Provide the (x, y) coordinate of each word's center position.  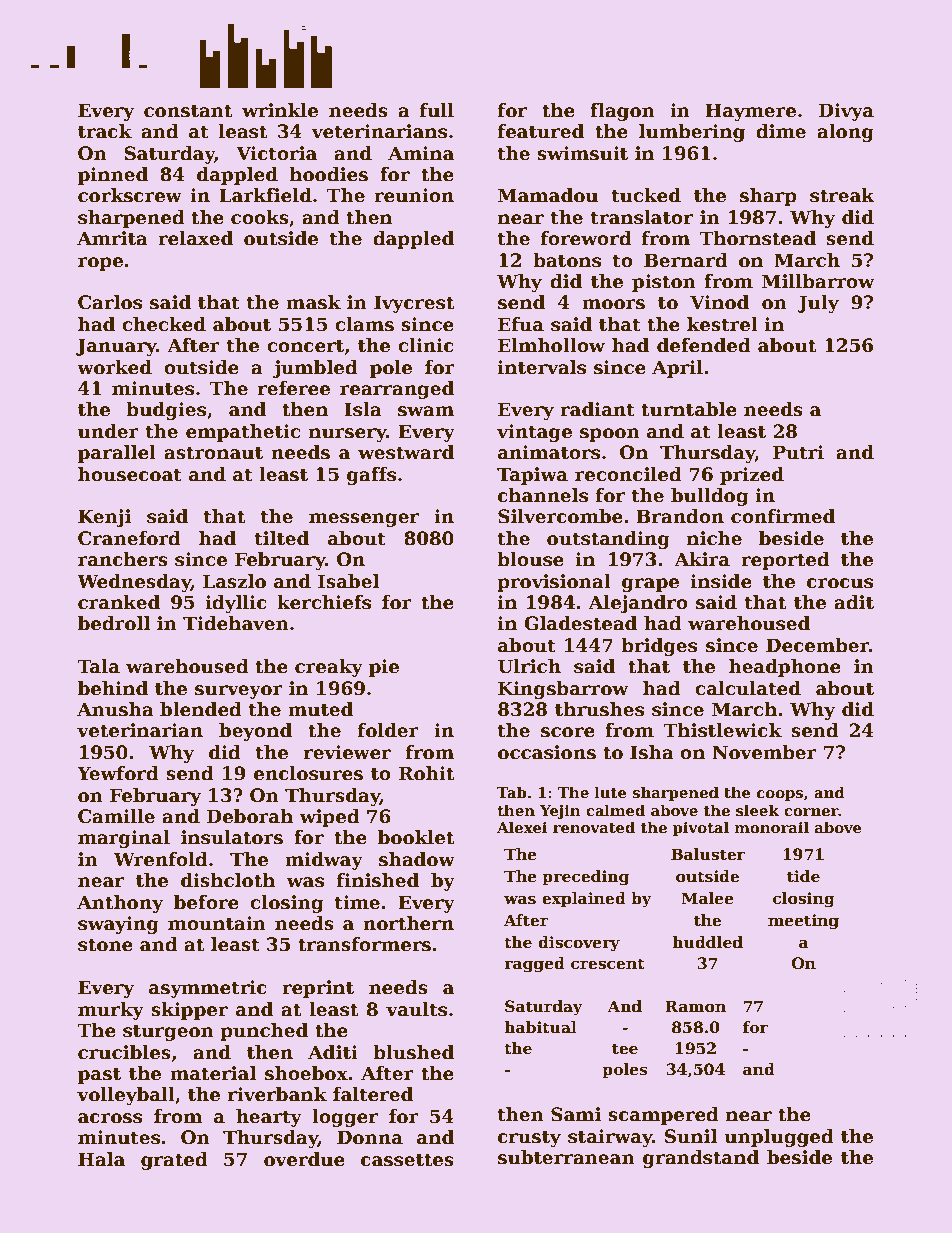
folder (388, 730)
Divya (846, 112)
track (105, 131)
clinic (426, 345)
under (108, 431)
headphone (785, 668)
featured (541, 131)
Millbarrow (818, 281)
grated (174, 1161)
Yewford (118, 773)
